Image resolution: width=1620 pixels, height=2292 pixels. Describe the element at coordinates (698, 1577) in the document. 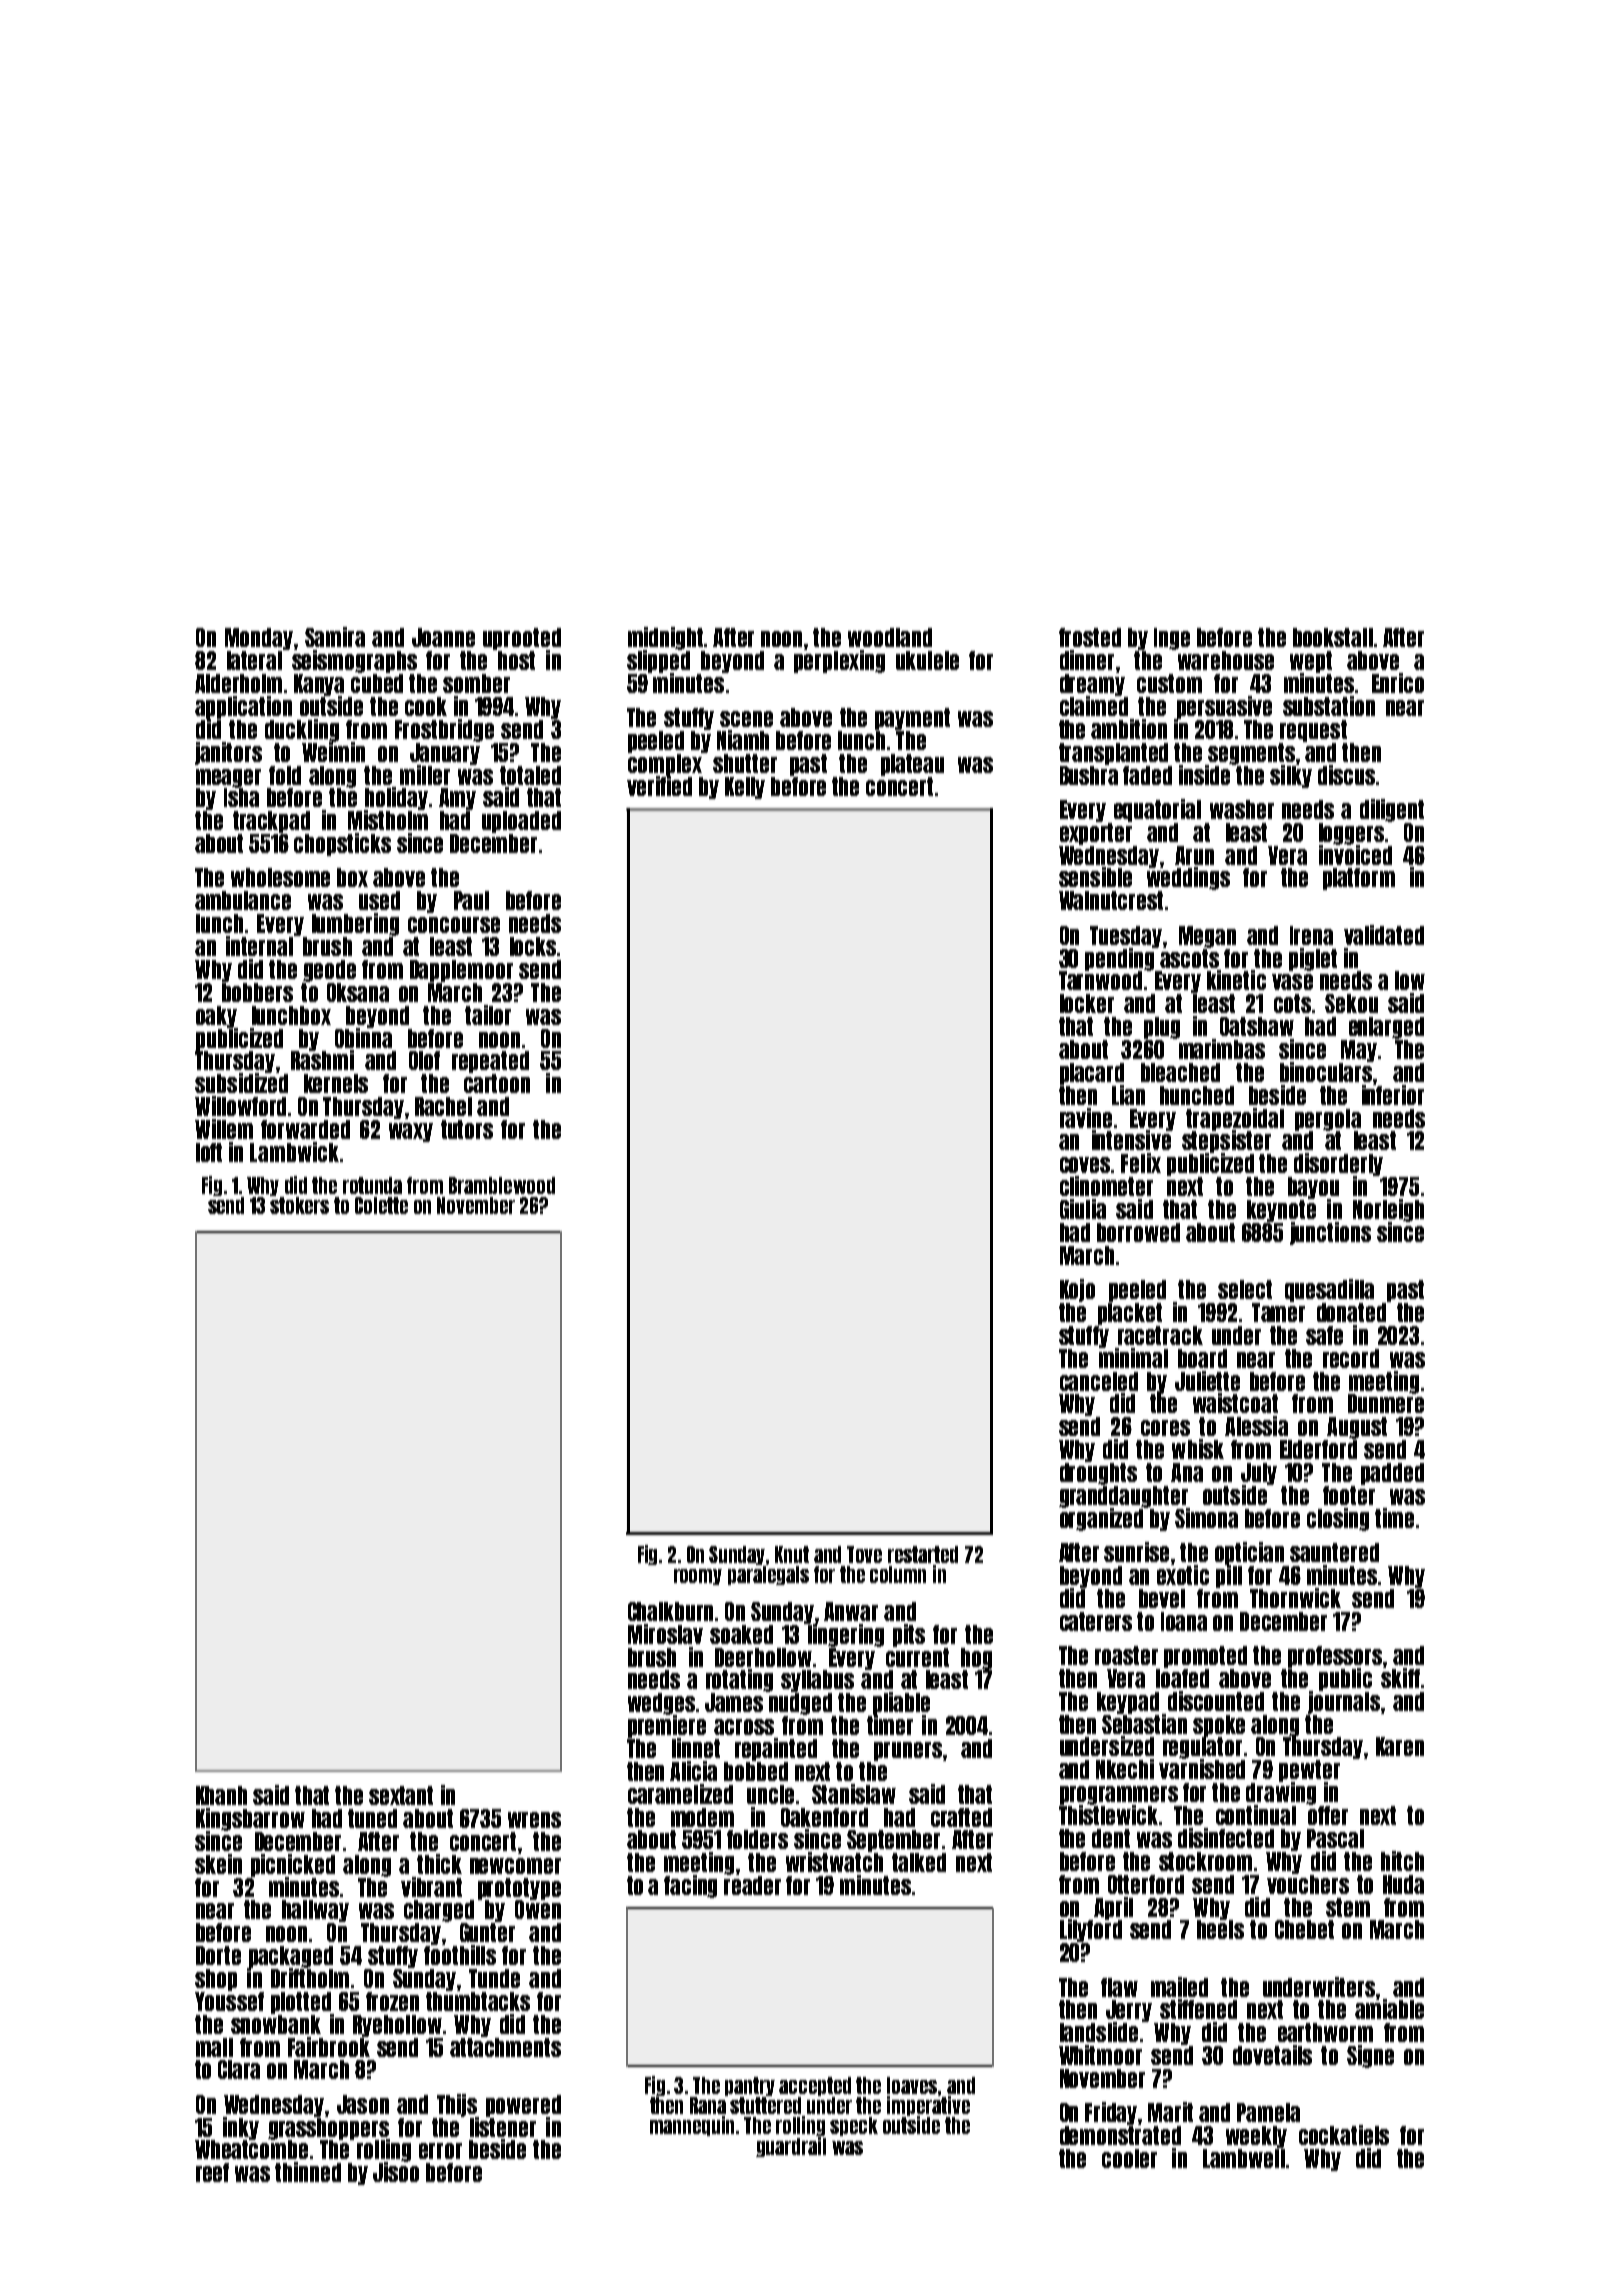

I see `roomy` at that location.
